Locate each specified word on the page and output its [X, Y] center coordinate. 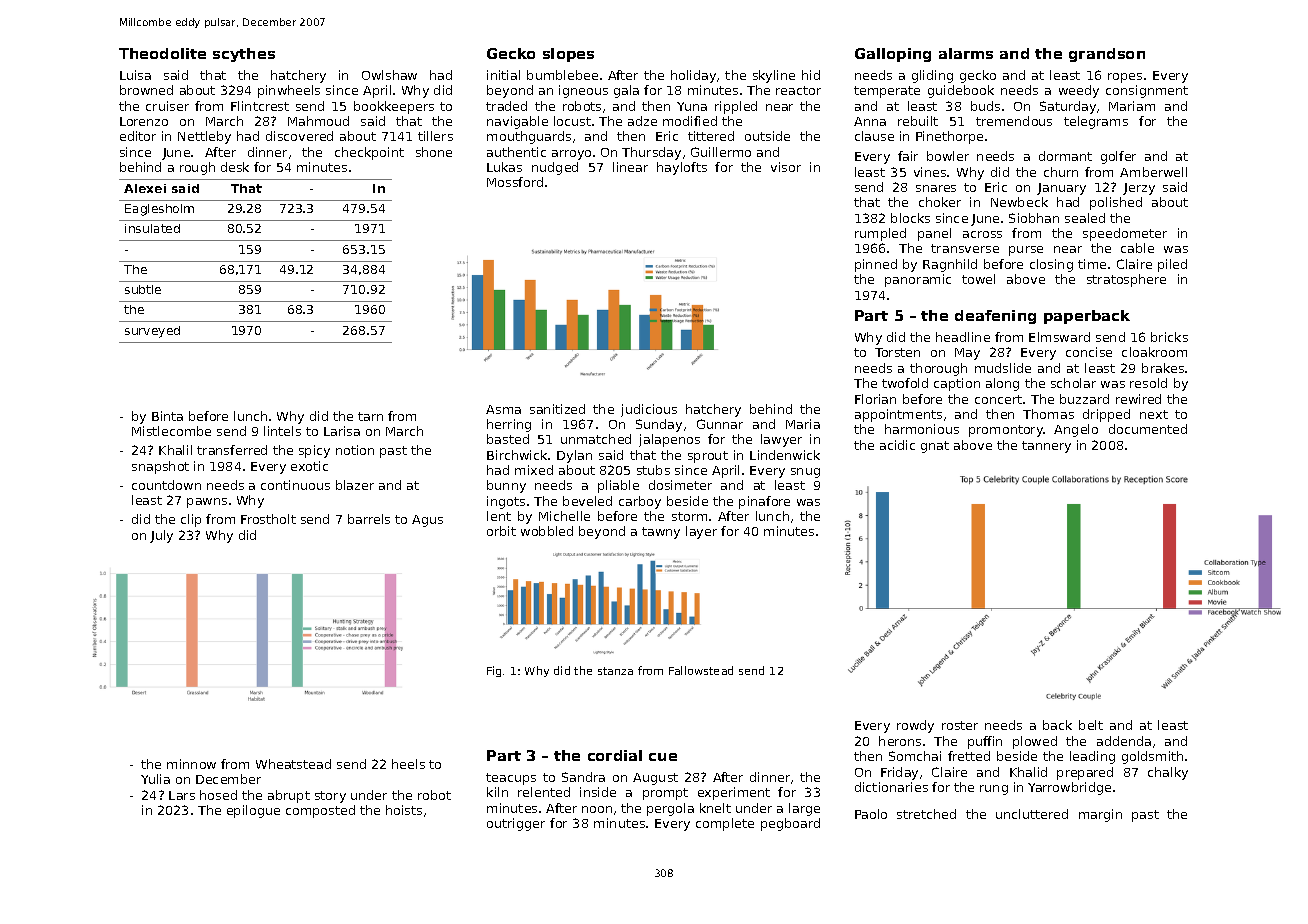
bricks [1169, 337]
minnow [191, 764]
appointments [898, 415]
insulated [152, 228]
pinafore [764, 502]
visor [786, 167]
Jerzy [1139, 189]
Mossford [515, 182]
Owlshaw [389, 75]
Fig [494, 671]
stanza [615, 671]
